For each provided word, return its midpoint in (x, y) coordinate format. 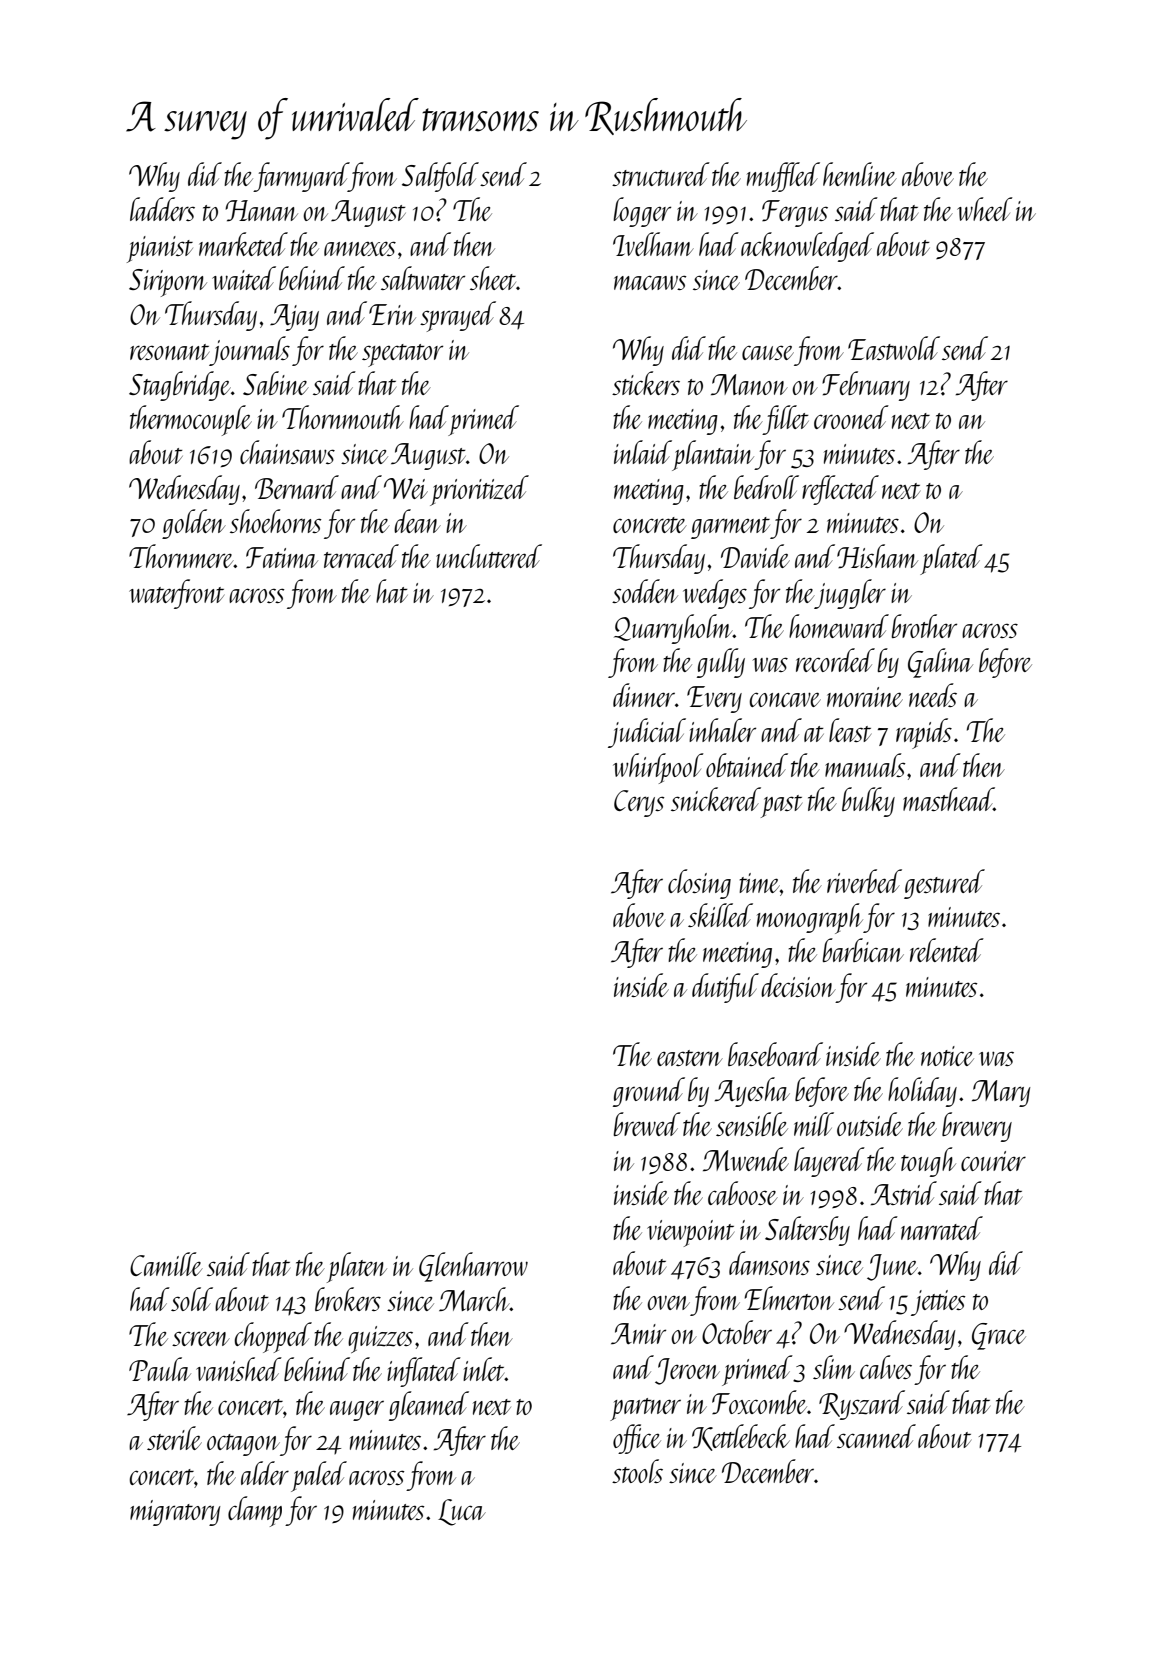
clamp (255, 1511)
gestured (944, 884)
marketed (243, 244)
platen (357, 1267)
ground (649, 1092)
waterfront (176, 594)
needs (933, 695)
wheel (984, 209)
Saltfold (440, 177)
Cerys (639, 803)
